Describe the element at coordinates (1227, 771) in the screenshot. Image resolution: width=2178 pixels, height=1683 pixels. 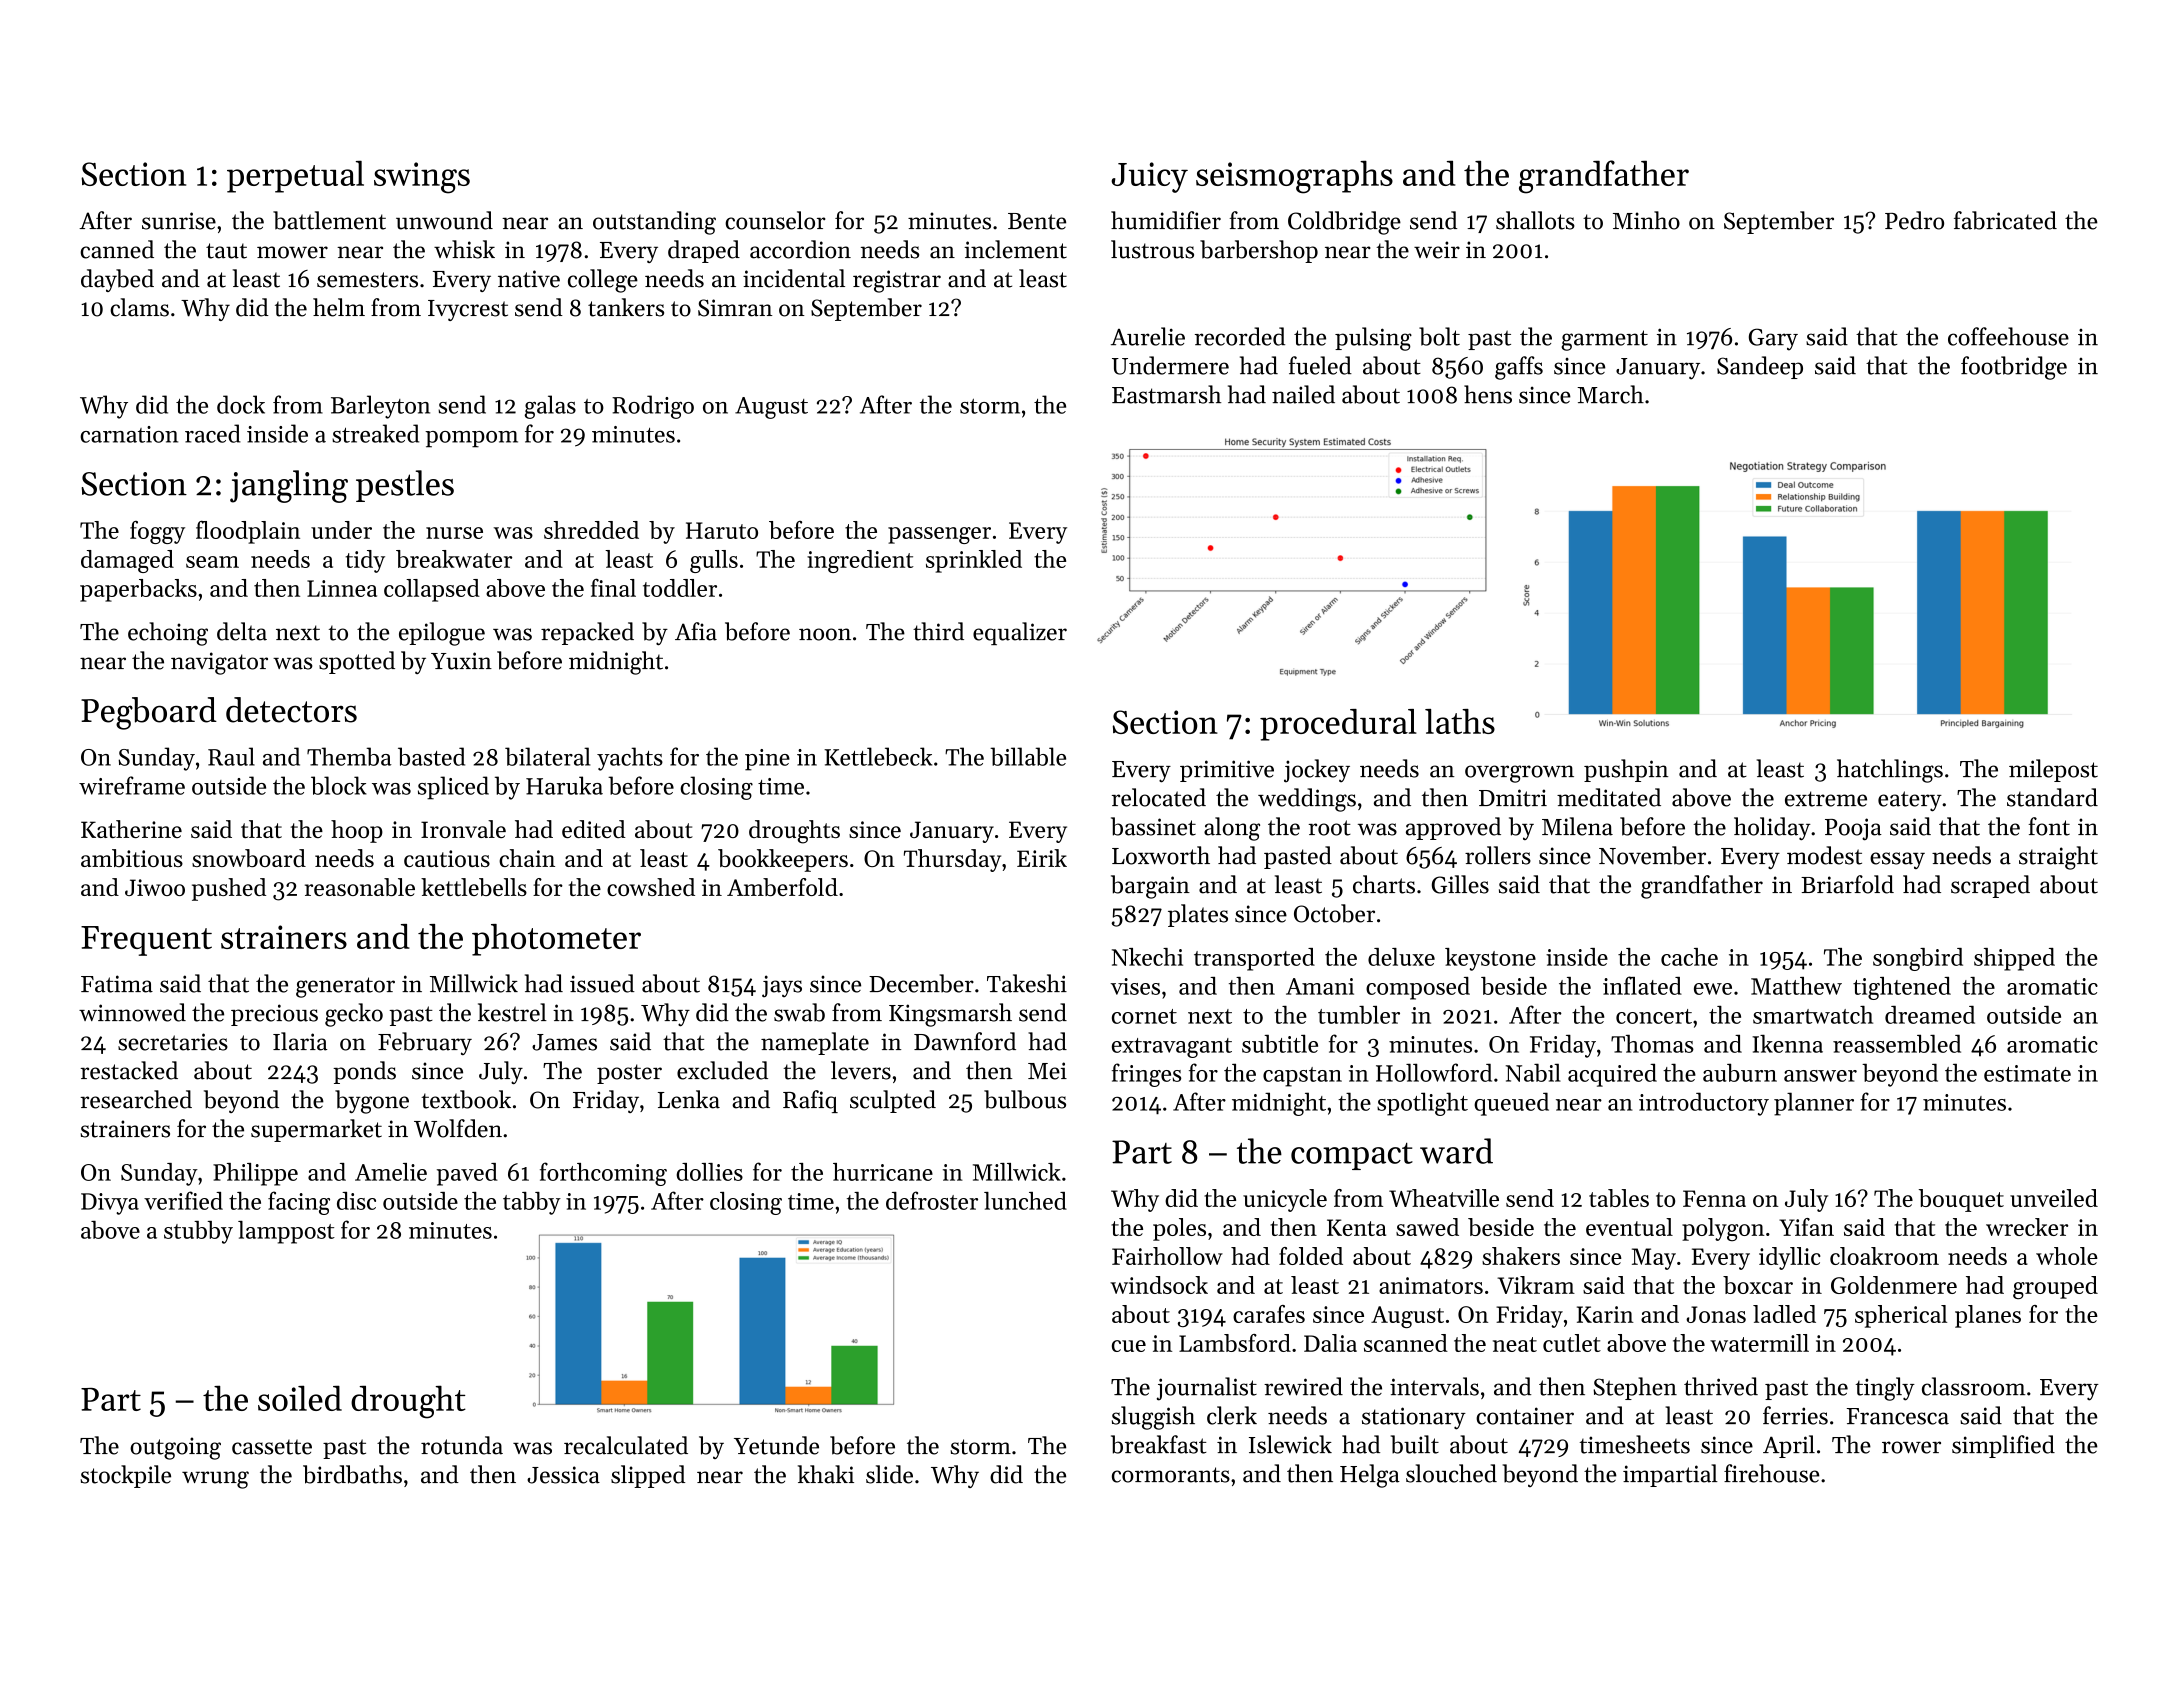
I see `primitive` at that location.
